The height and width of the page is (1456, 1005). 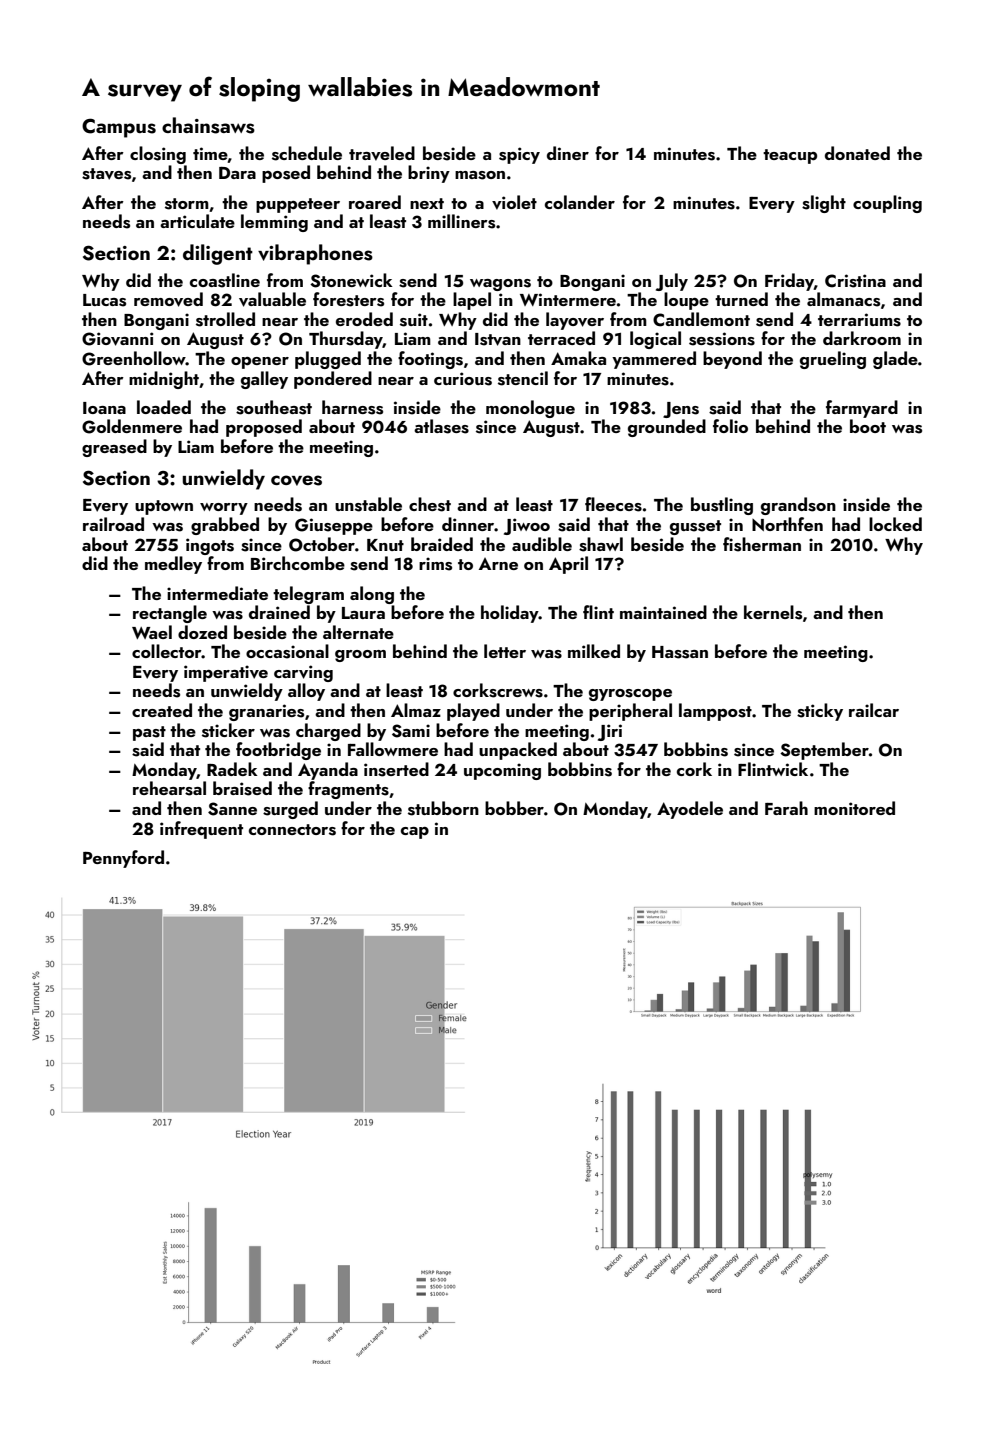 What do you see at coordinates (123, 859) in the page?
I see `Pennyford` at bounding box center [123, 859].
